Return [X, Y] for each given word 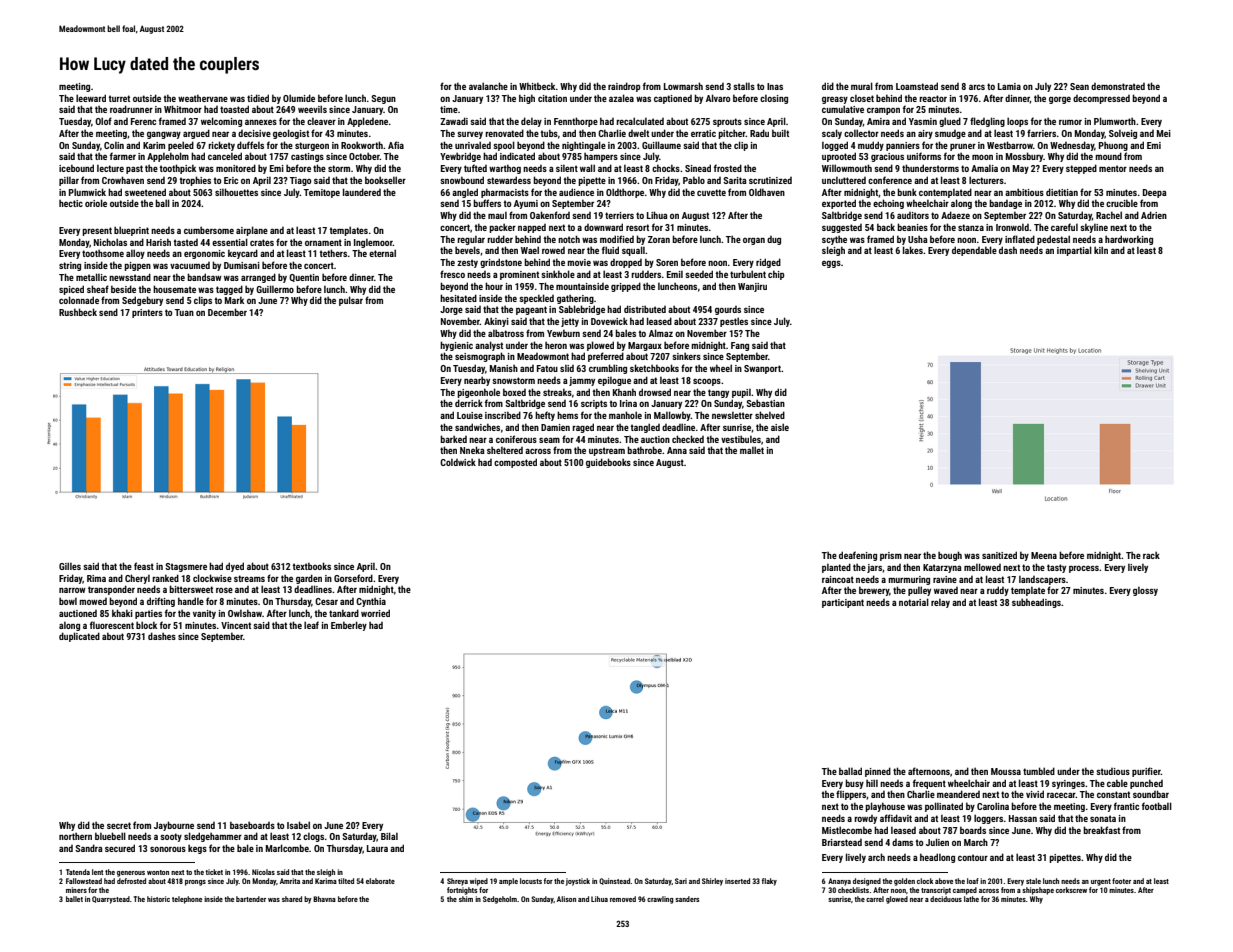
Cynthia [371, 602]
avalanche [488, 86]
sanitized [999, 555]
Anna [677, 450]
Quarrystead [111, 900]
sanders [687, 899]
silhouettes [236, 192]
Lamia [1009, 86]
